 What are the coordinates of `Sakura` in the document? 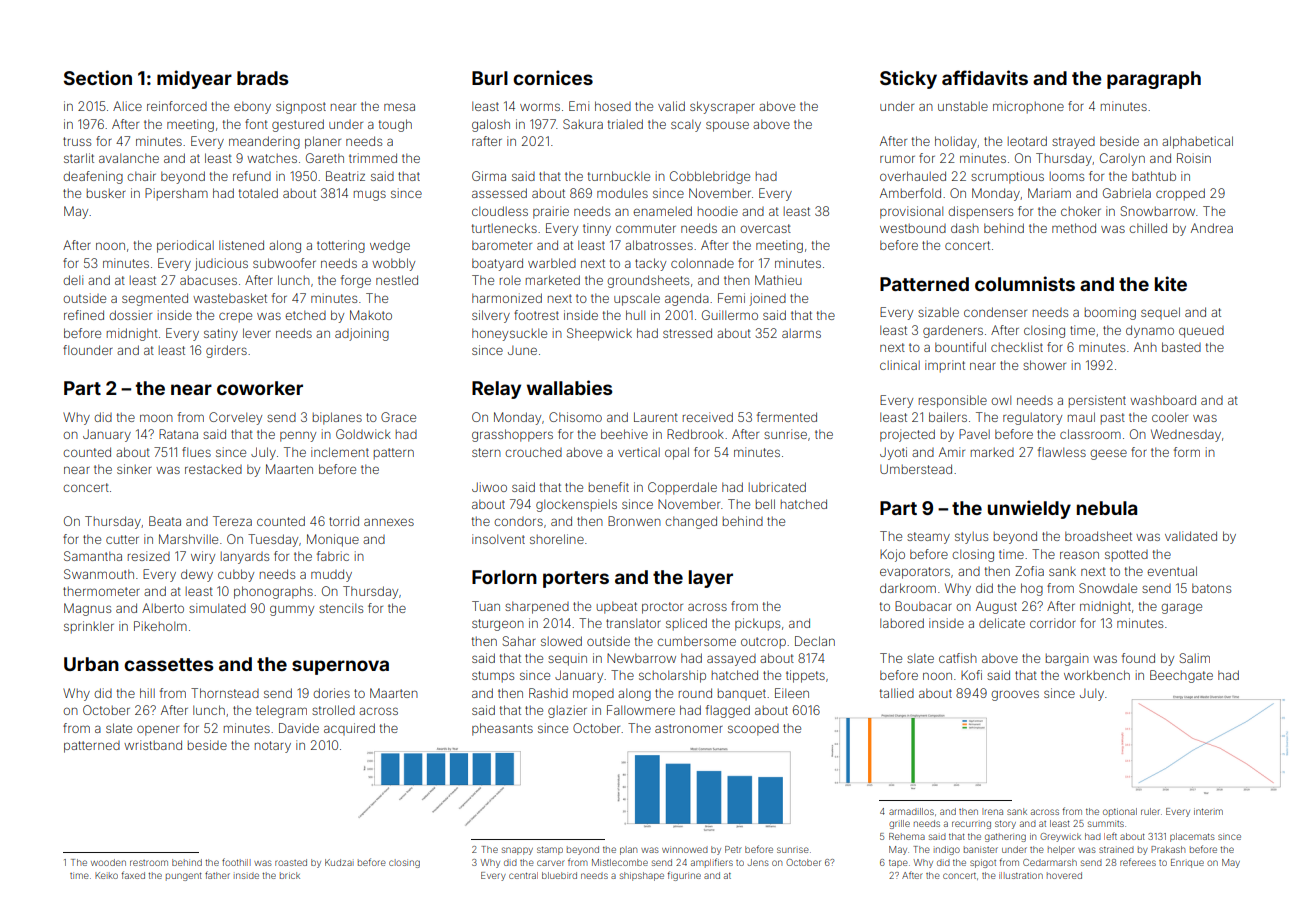 It's located at (583, 124).
